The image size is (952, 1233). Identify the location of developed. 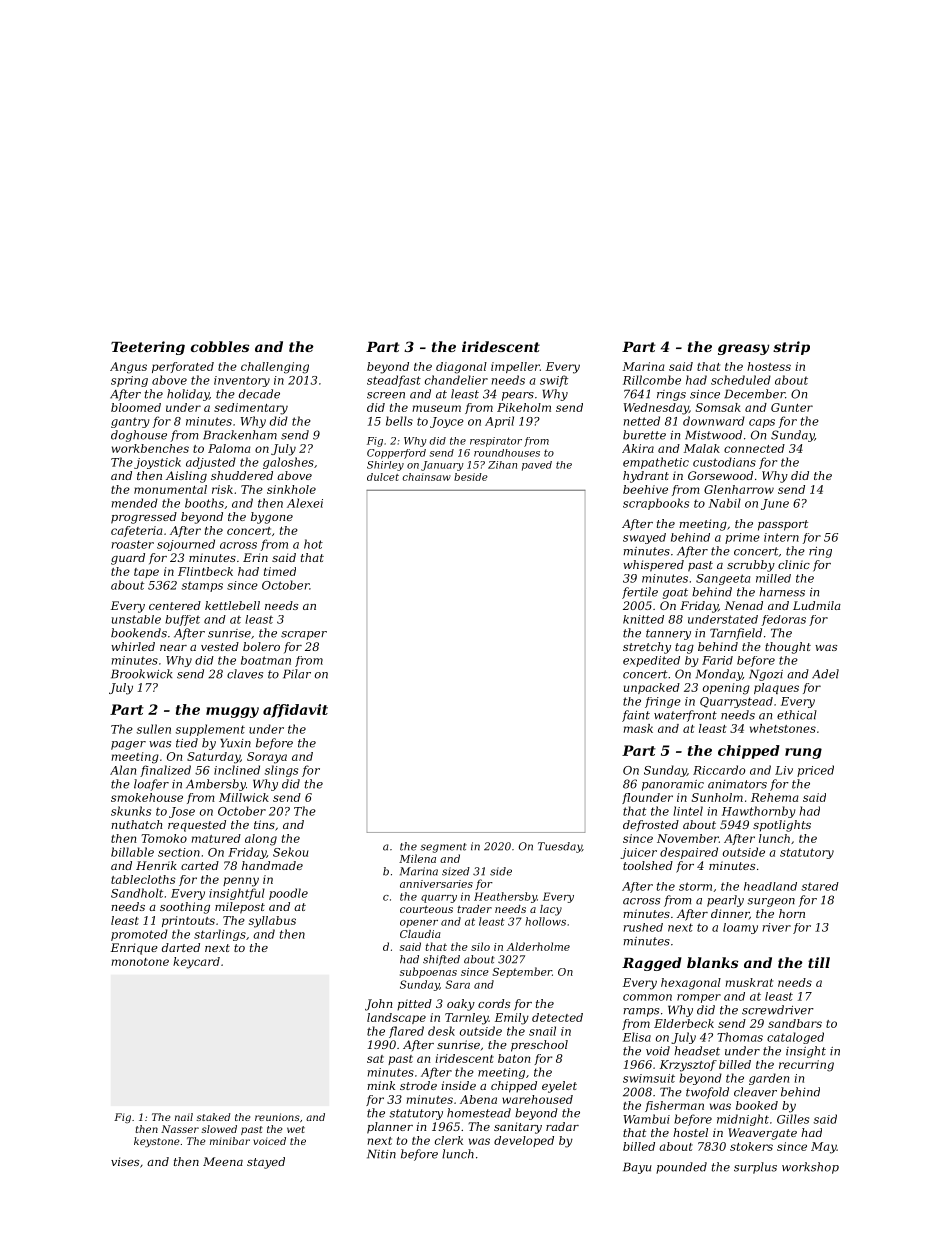
(524, 1141).
